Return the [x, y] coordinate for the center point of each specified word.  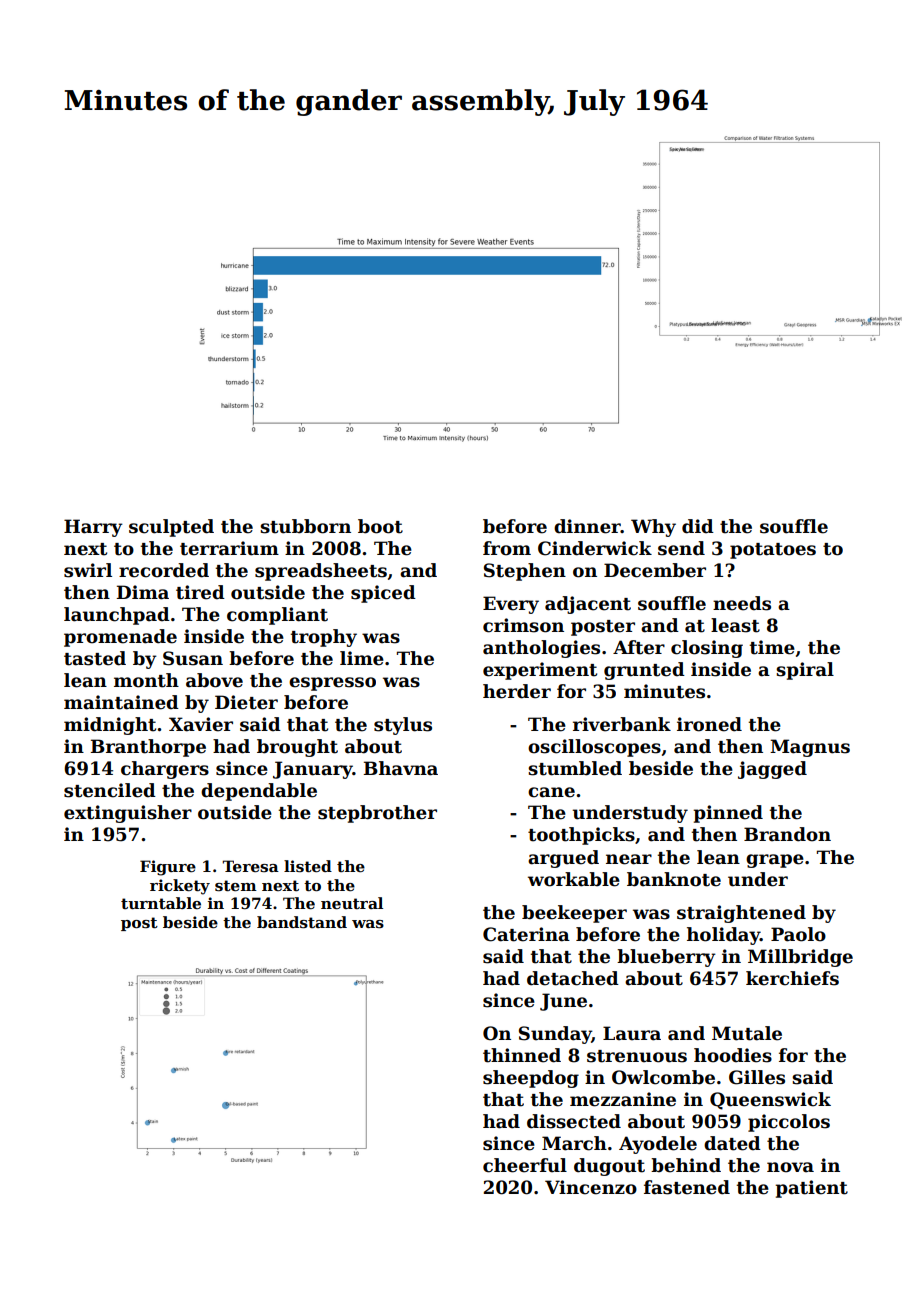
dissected [574, 1121]
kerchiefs [792, 978]
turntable [161, 903]
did [698, 526]
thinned [522, 1055]
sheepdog [531, 1079]
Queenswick [770, 1101]
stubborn [305, 526]
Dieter [246, 702]
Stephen [525, 572]
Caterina [526, 934]
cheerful [525, 1165]
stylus [403, 726]
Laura [632, 1033]
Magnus [810, 748]
